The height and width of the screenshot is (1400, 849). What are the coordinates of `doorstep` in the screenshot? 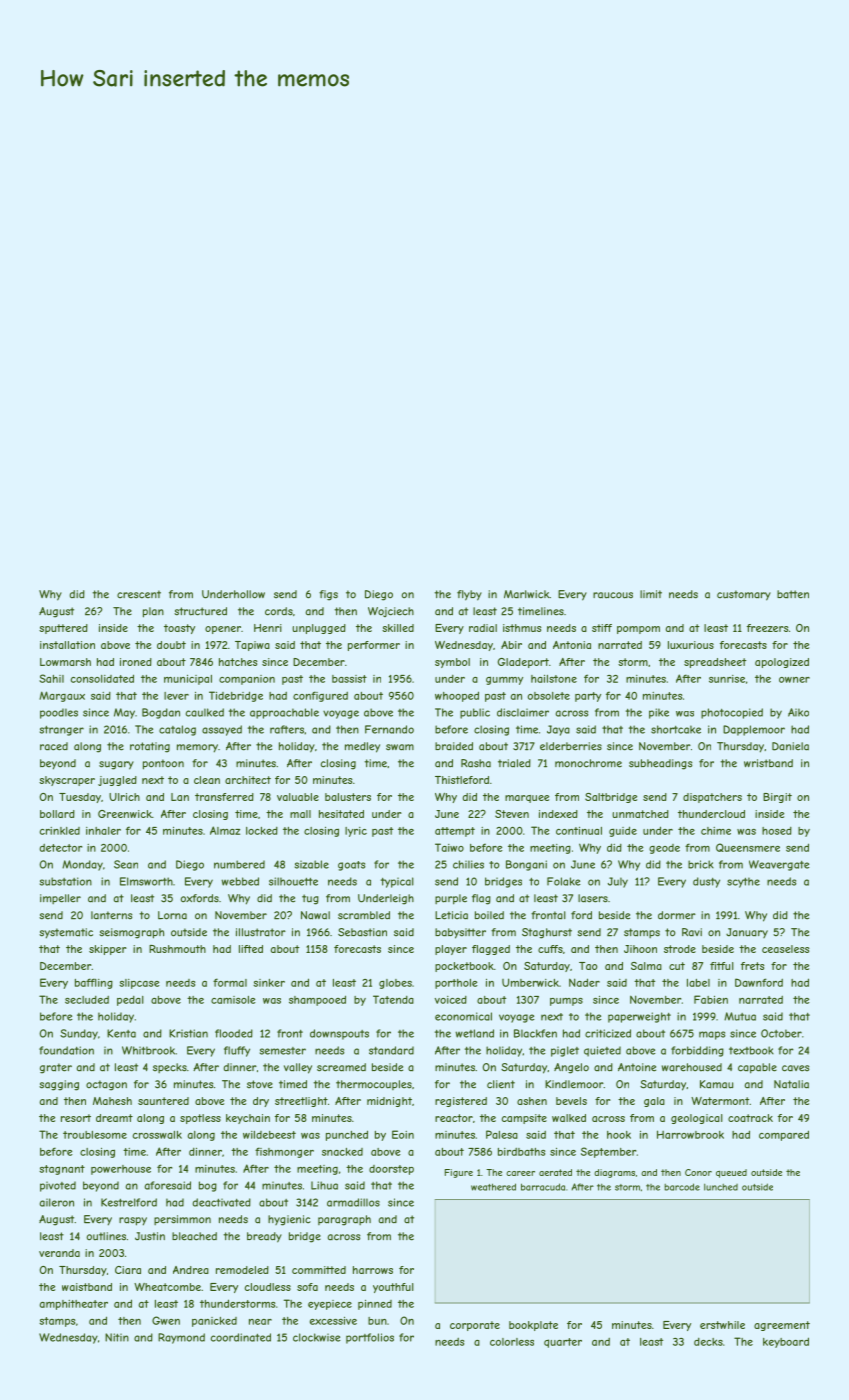 It's located at (391, 1170).
